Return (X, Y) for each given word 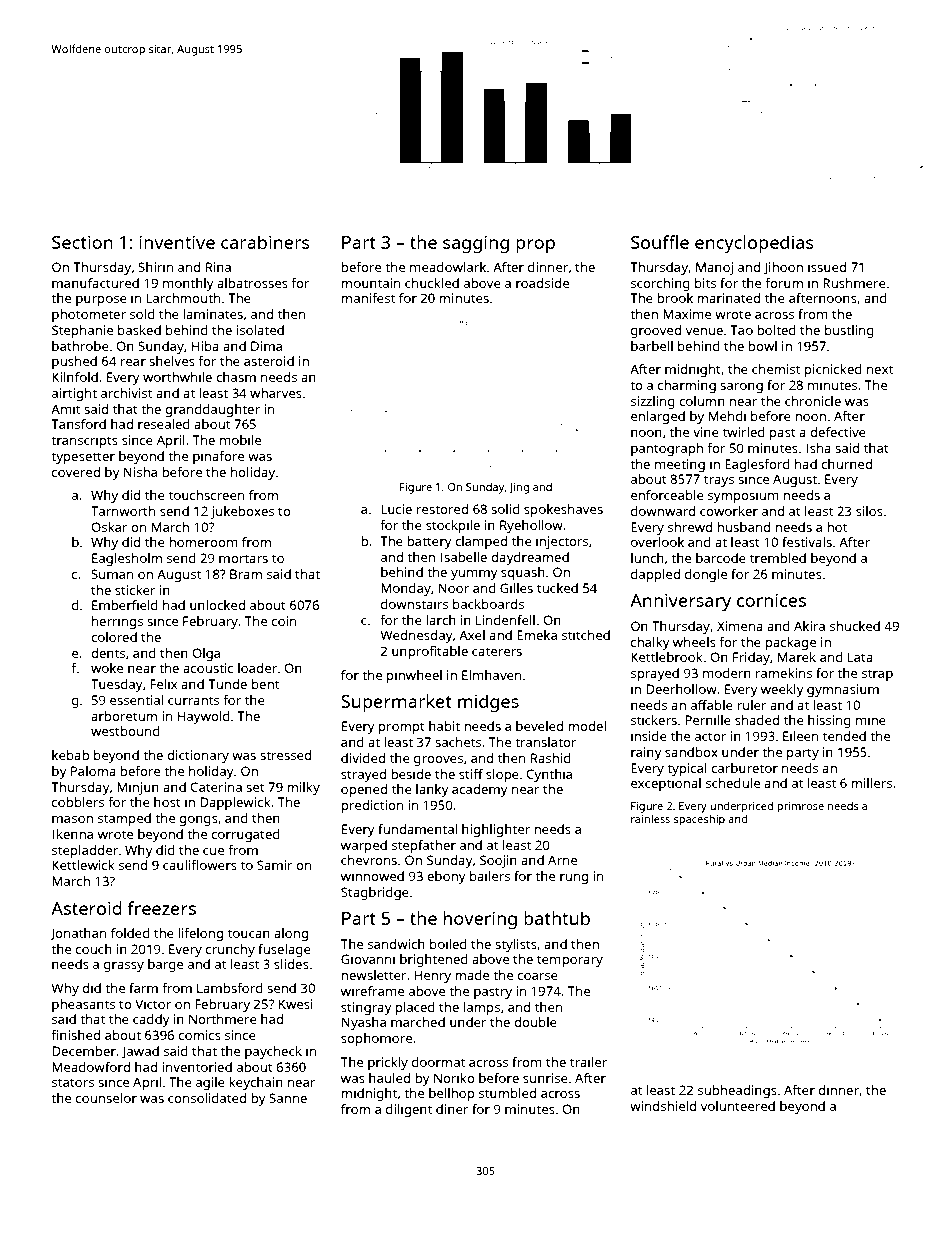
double (535, 1022)
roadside (542, 283)
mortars (243, 558)
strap (877, 675)
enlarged (658, 417)
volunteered (738, 1106)
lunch (647, 558)
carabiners (265, 242)
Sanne (288, 1098)
